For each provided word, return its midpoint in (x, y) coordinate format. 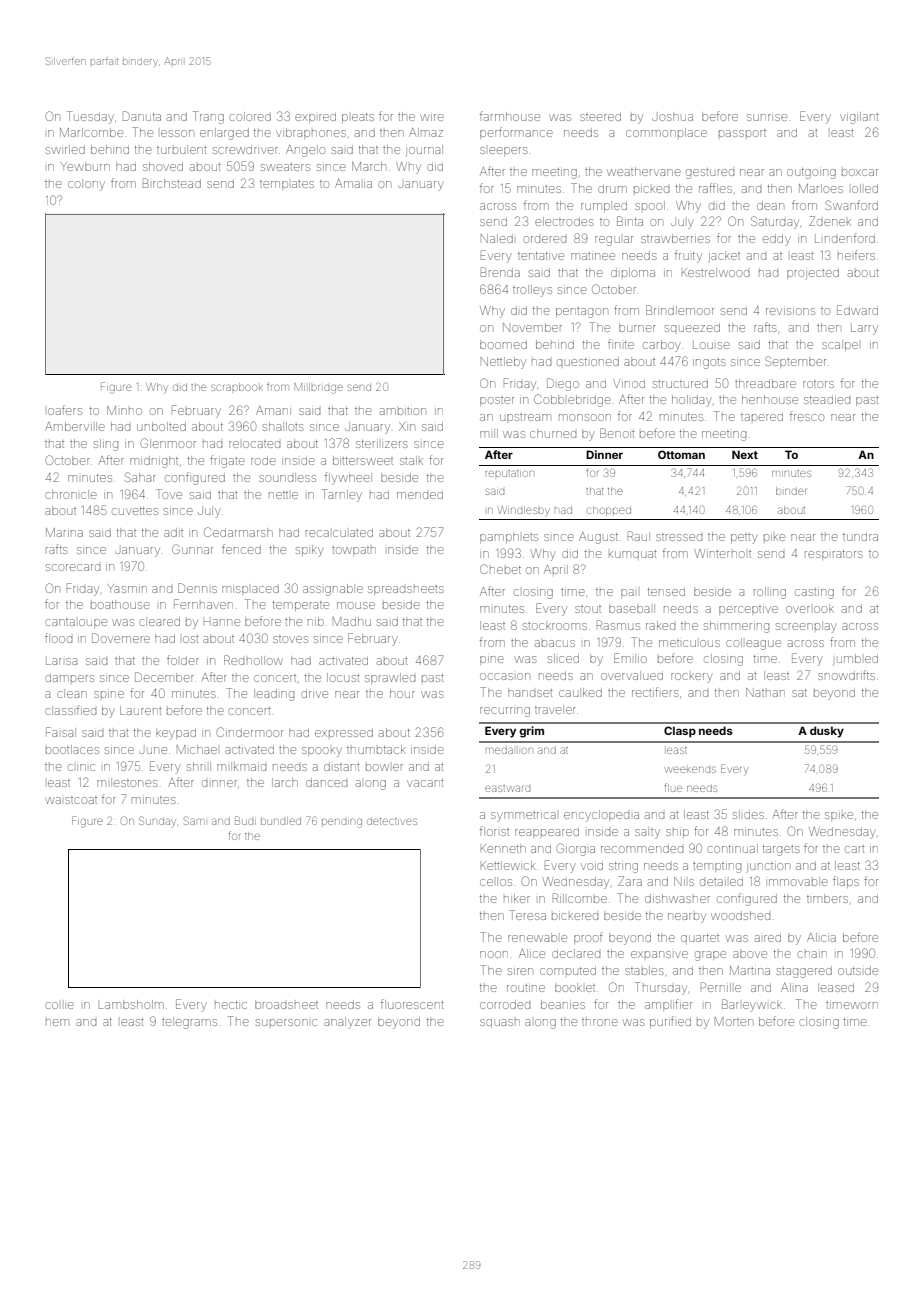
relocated (254, 444)
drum (612, 189)
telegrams (189, 1023)
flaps (846, 882)
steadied (827, 400)
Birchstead (172, 183)
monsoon (585, 417)
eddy (777, 240)
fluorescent (412, 1004)
